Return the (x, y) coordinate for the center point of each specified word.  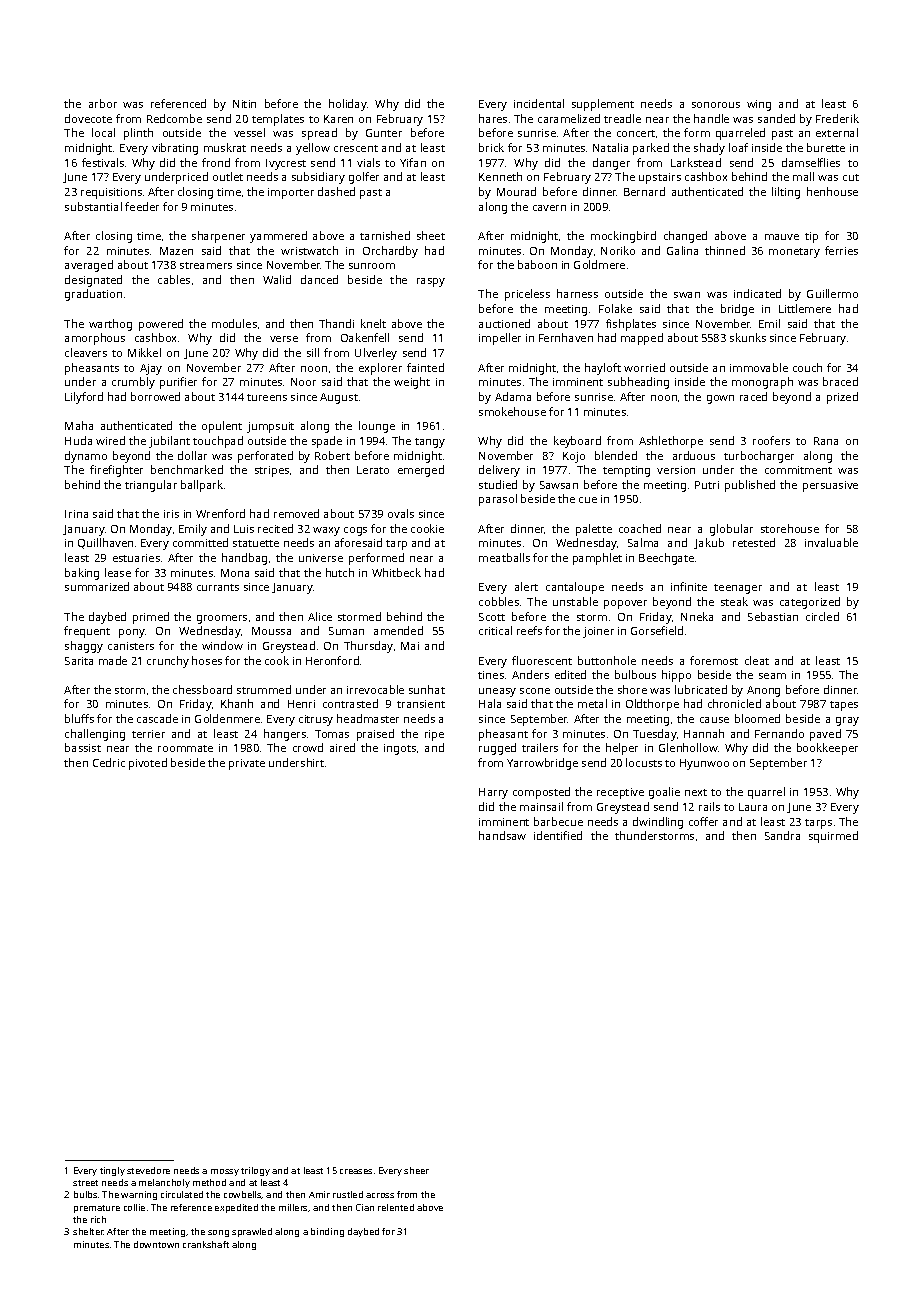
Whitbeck (396, 572)
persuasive (830, 486)
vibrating (175, 149)
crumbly (133, 383)
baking (82, 574)
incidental (539, 103)
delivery (499, 471)
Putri (707, 485)
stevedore (148, 1170)
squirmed (833, 837)
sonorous (716, 105)
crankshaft (206, 1244)
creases (356, 1171)
